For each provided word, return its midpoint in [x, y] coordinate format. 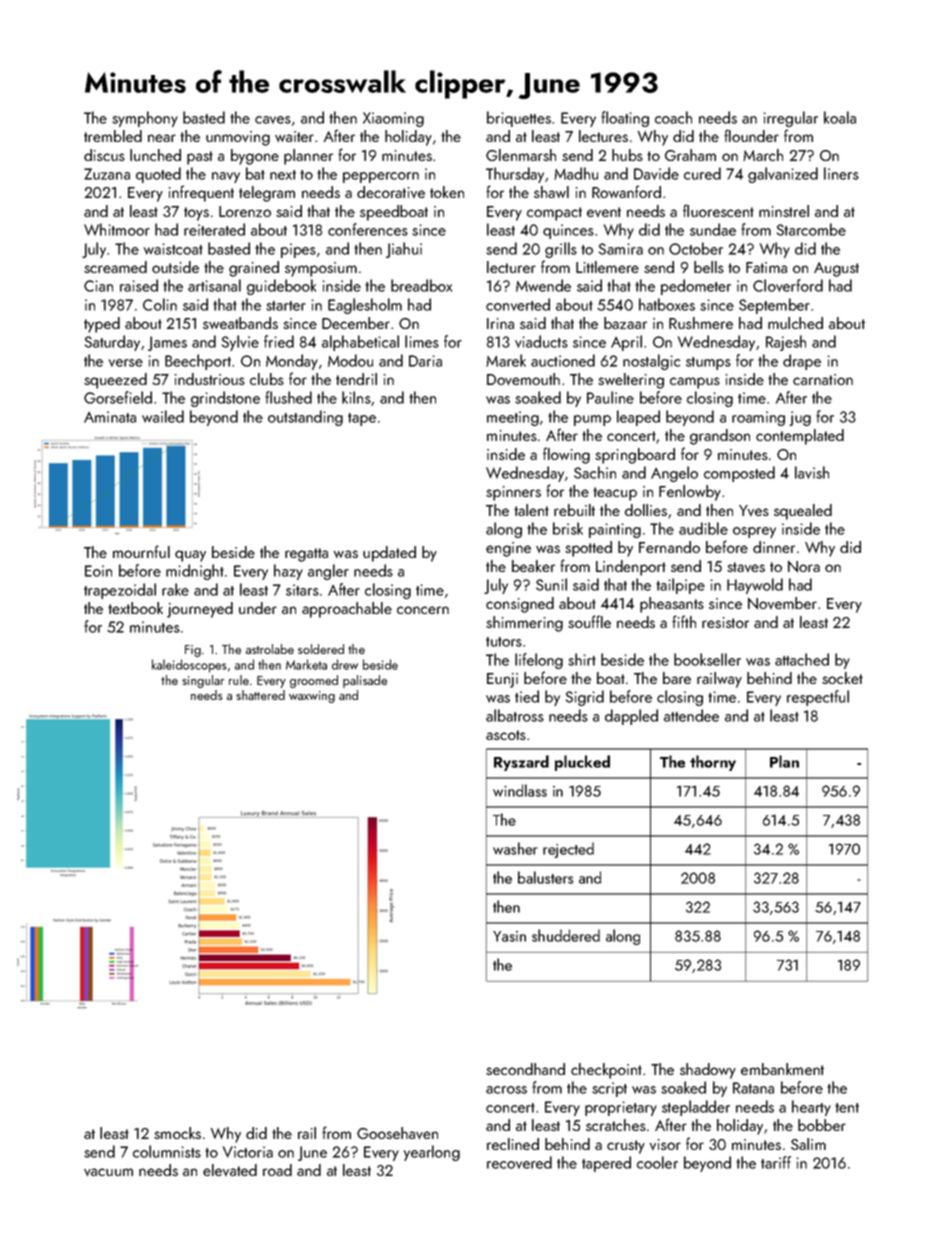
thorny [713, 763]
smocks [177, 1133]
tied [527, 696]
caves [273, 120]
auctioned [563, 360]
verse [126, 363]
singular [203, 681]
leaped [638, 418]
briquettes [519, 119]
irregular [791, 119]
